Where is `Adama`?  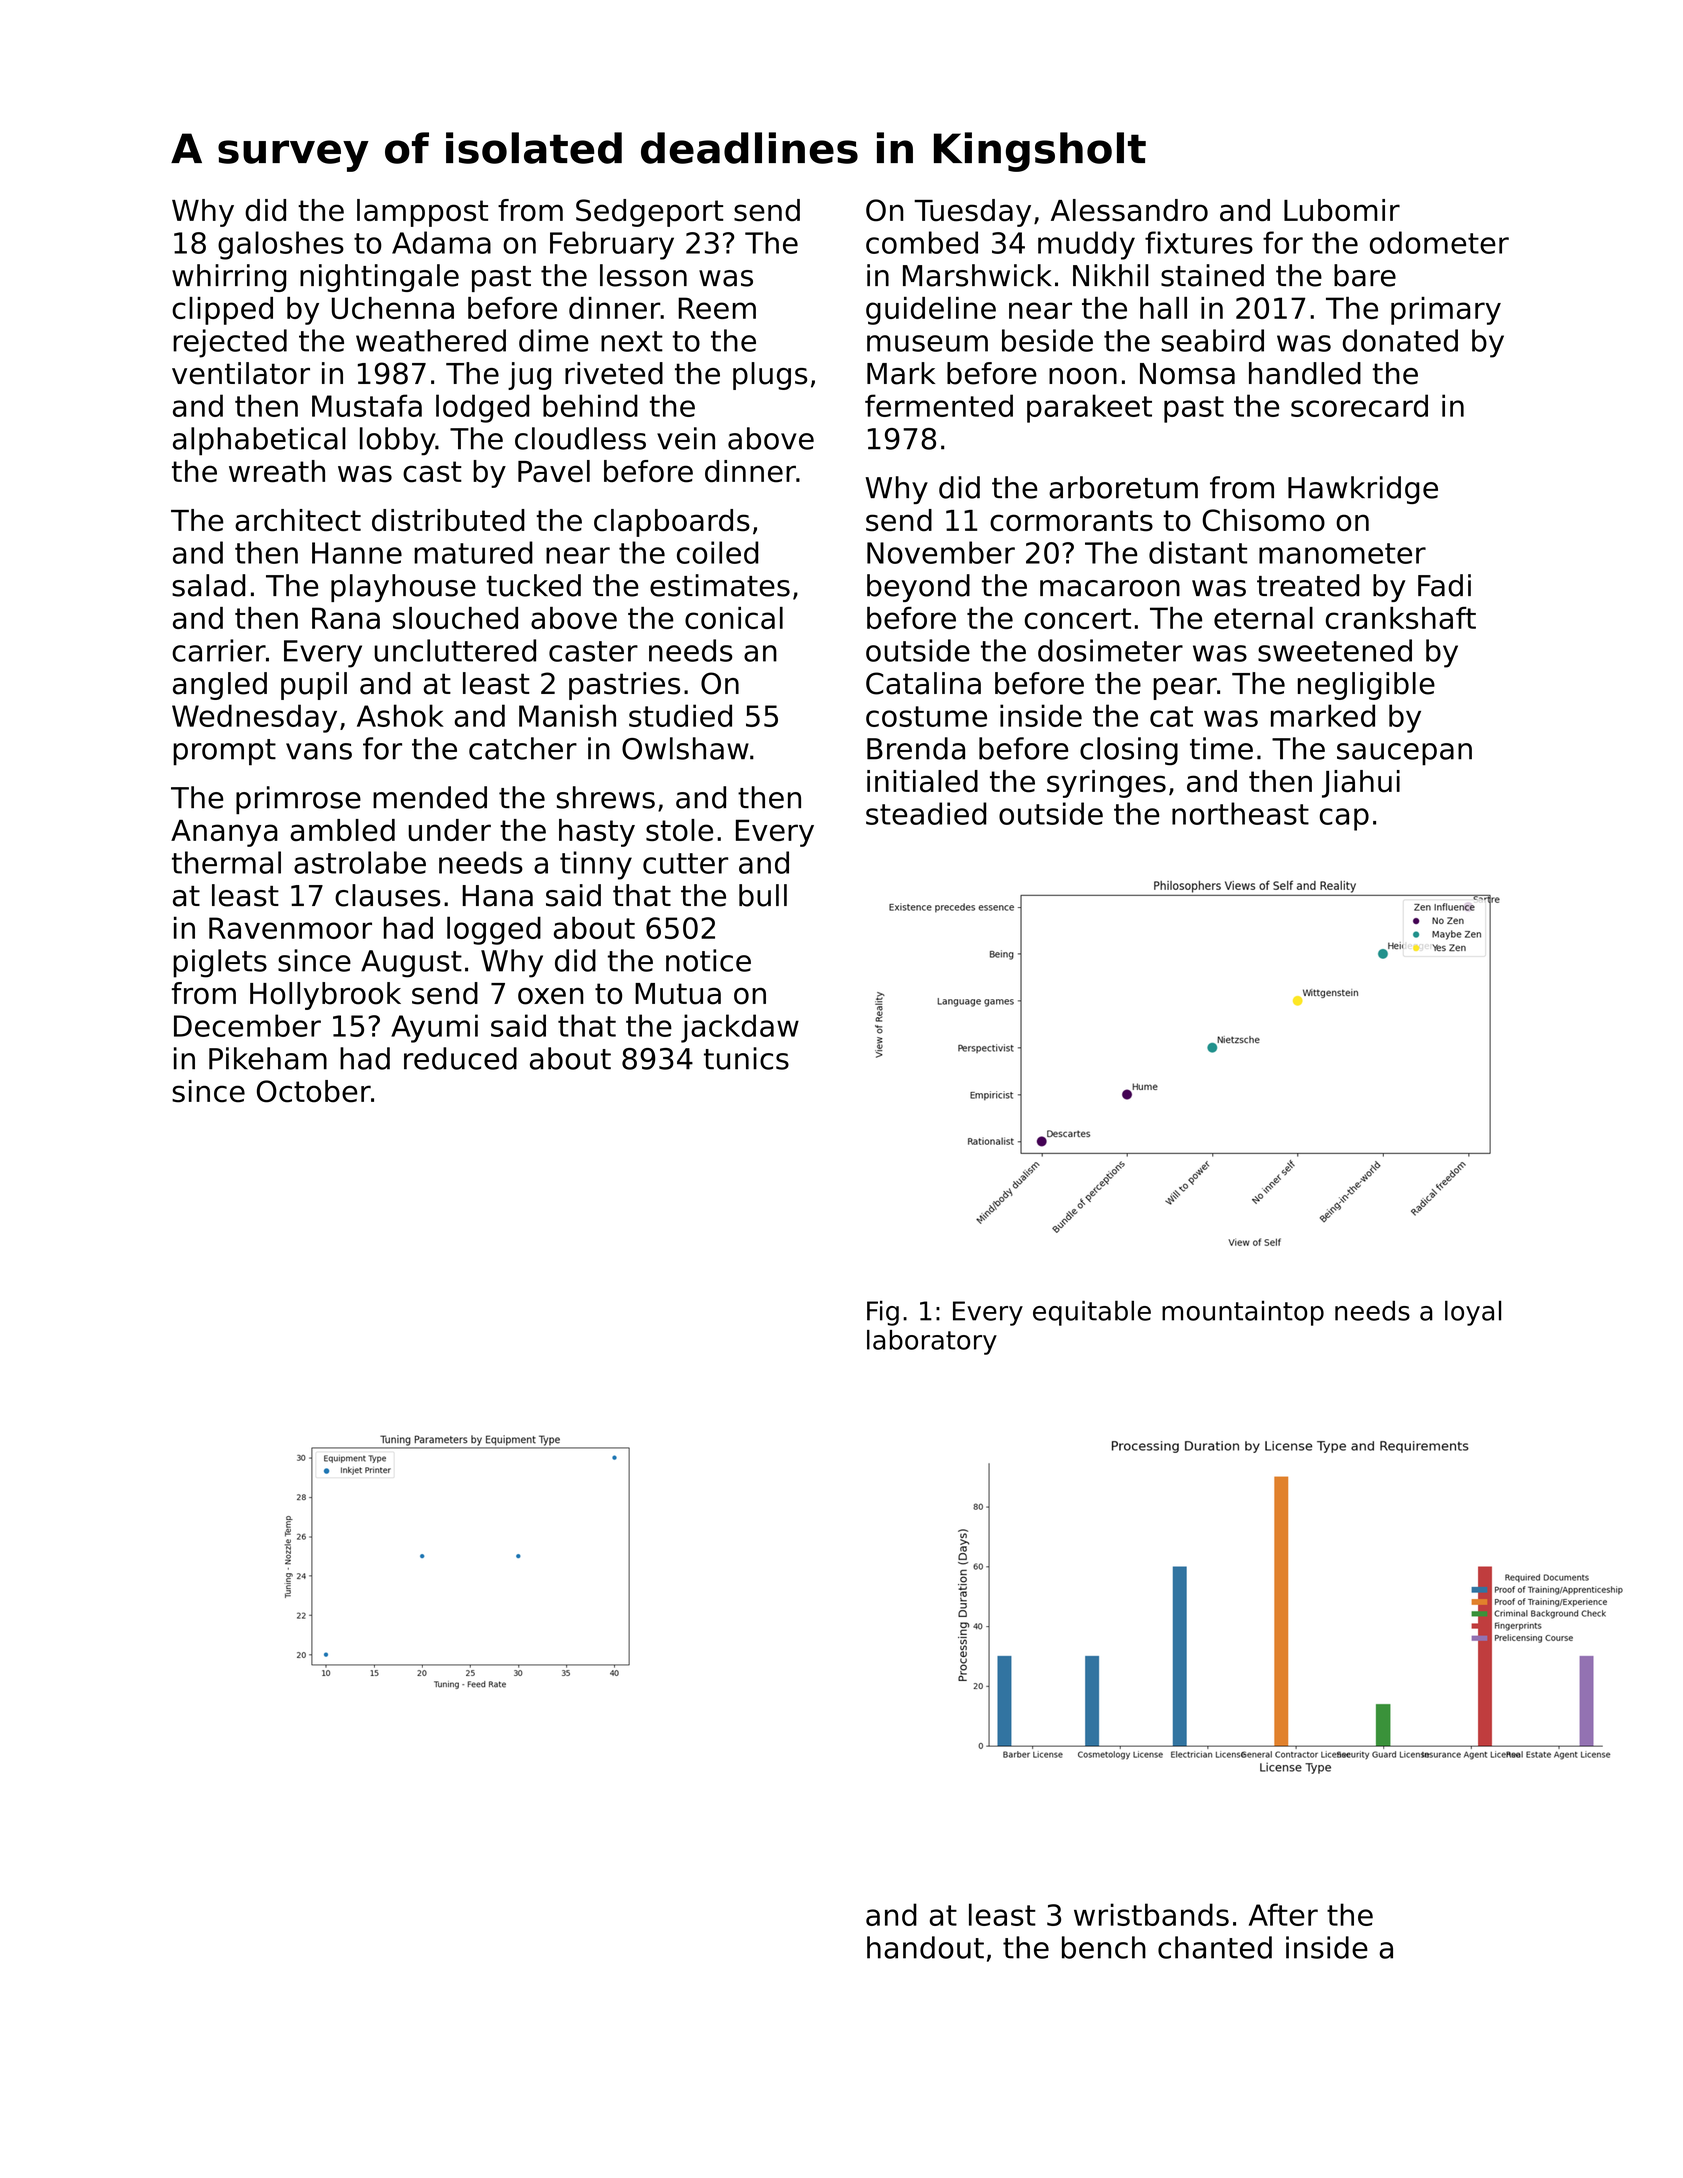
Adama is located at coordinates (441, 242).
